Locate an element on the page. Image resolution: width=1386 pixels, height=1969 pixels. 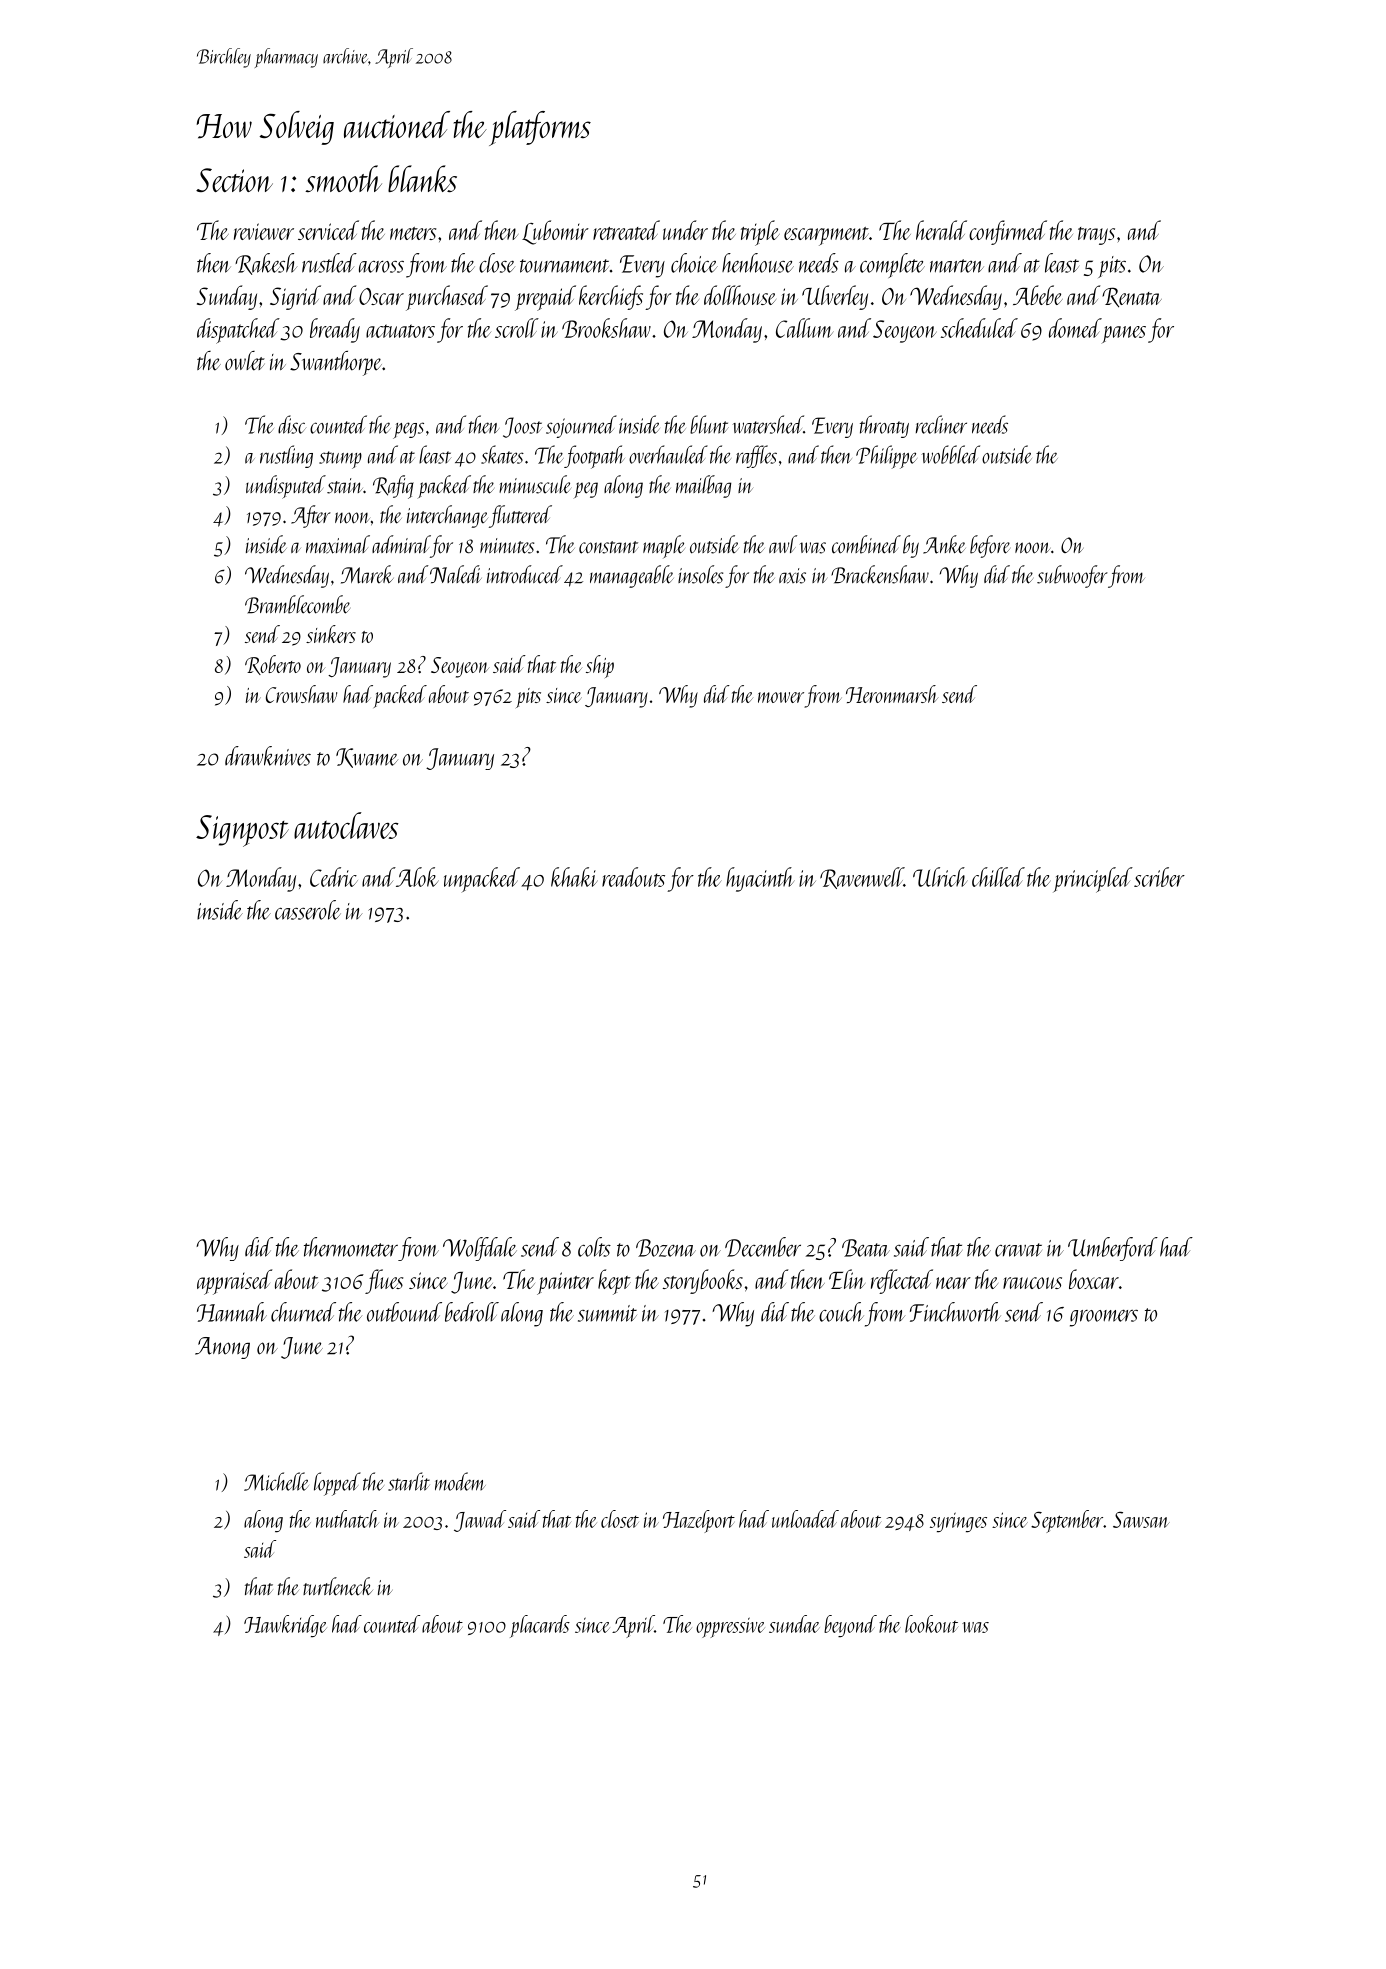
Oscar is located at coordinates (381, 296).
